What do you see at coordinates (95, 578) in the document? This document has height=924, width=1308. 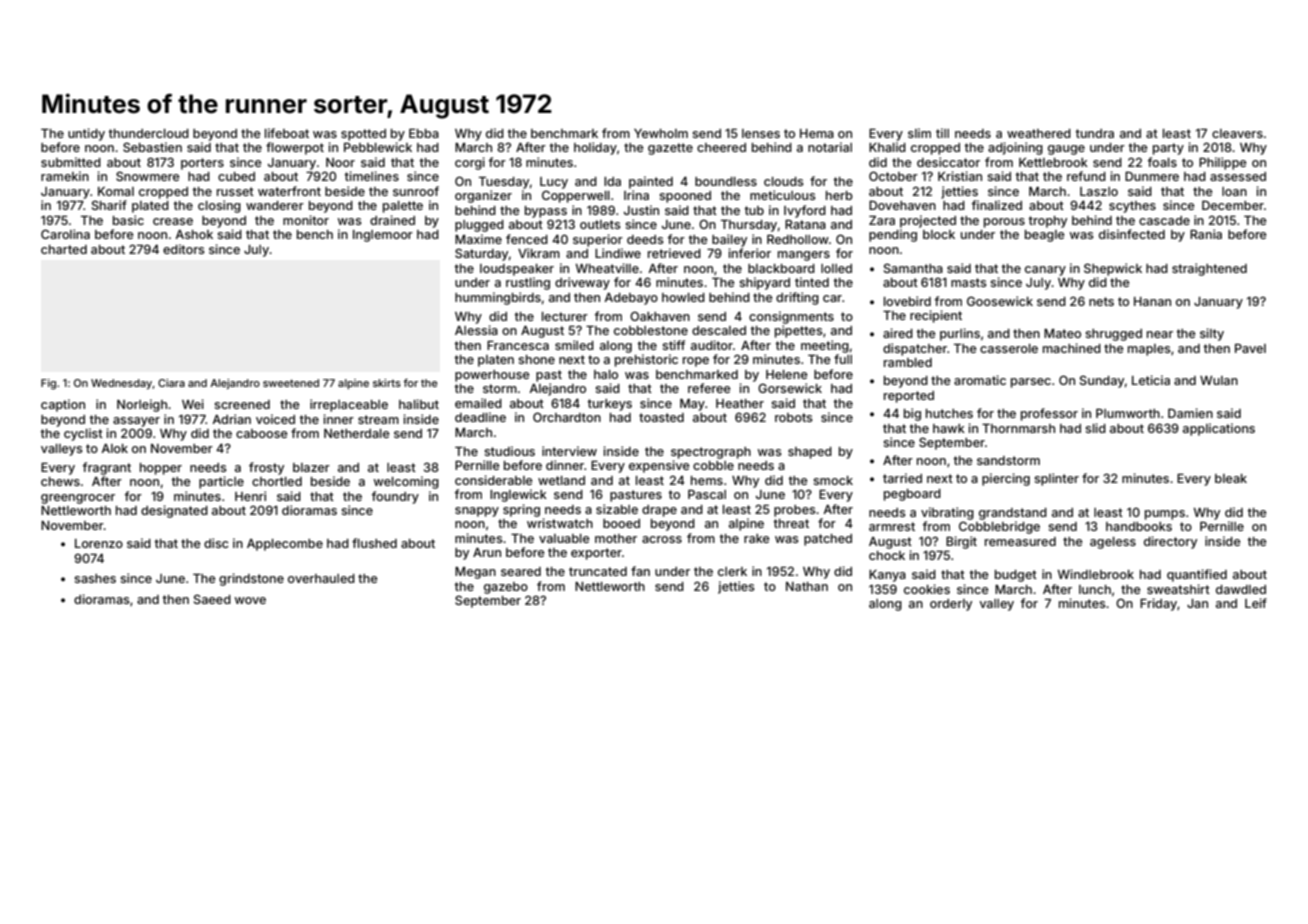 I see `sashes` at bounding box center [95, 578].
